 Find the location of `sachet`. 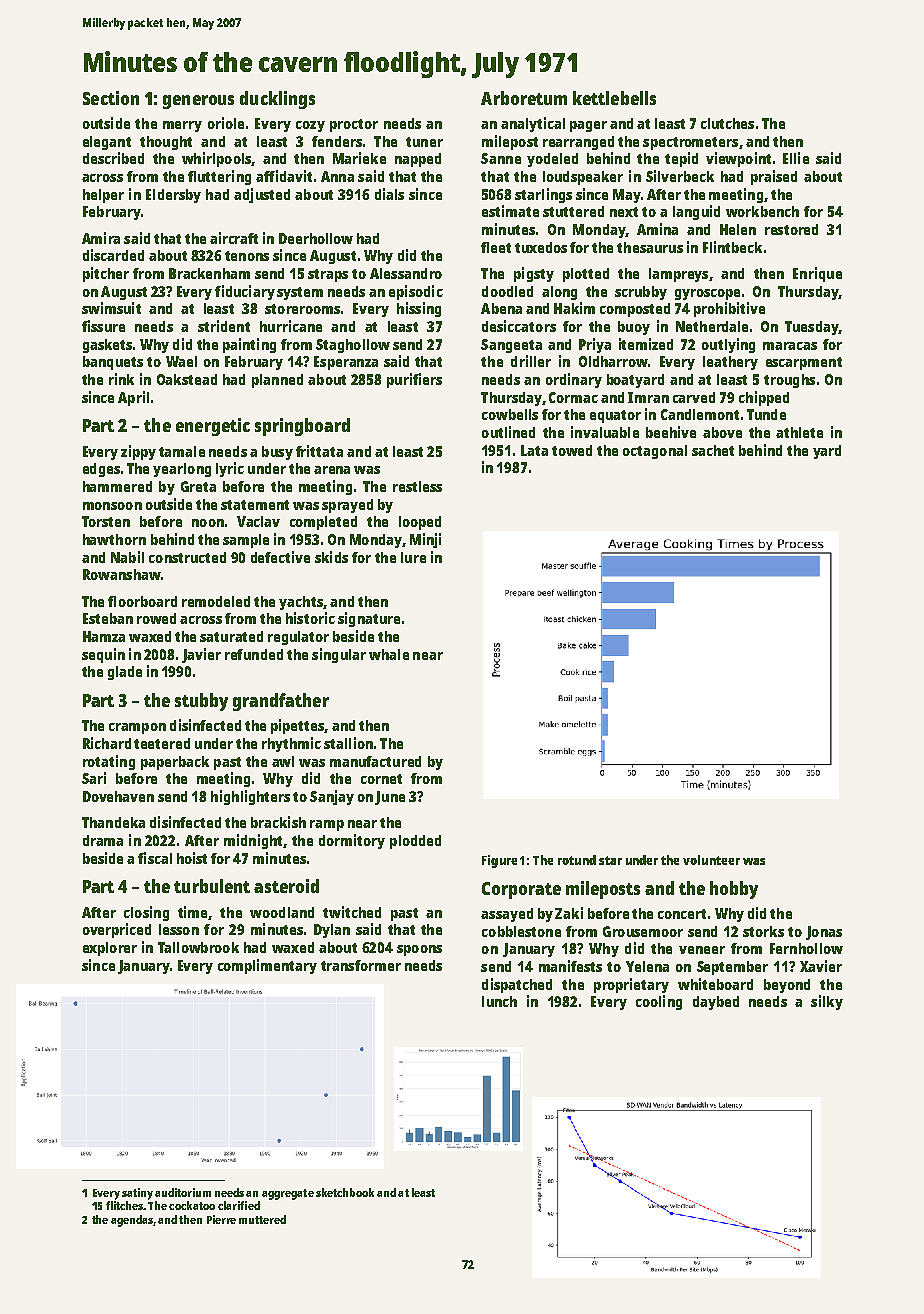

sachet is located at coordinates (713, 450).
